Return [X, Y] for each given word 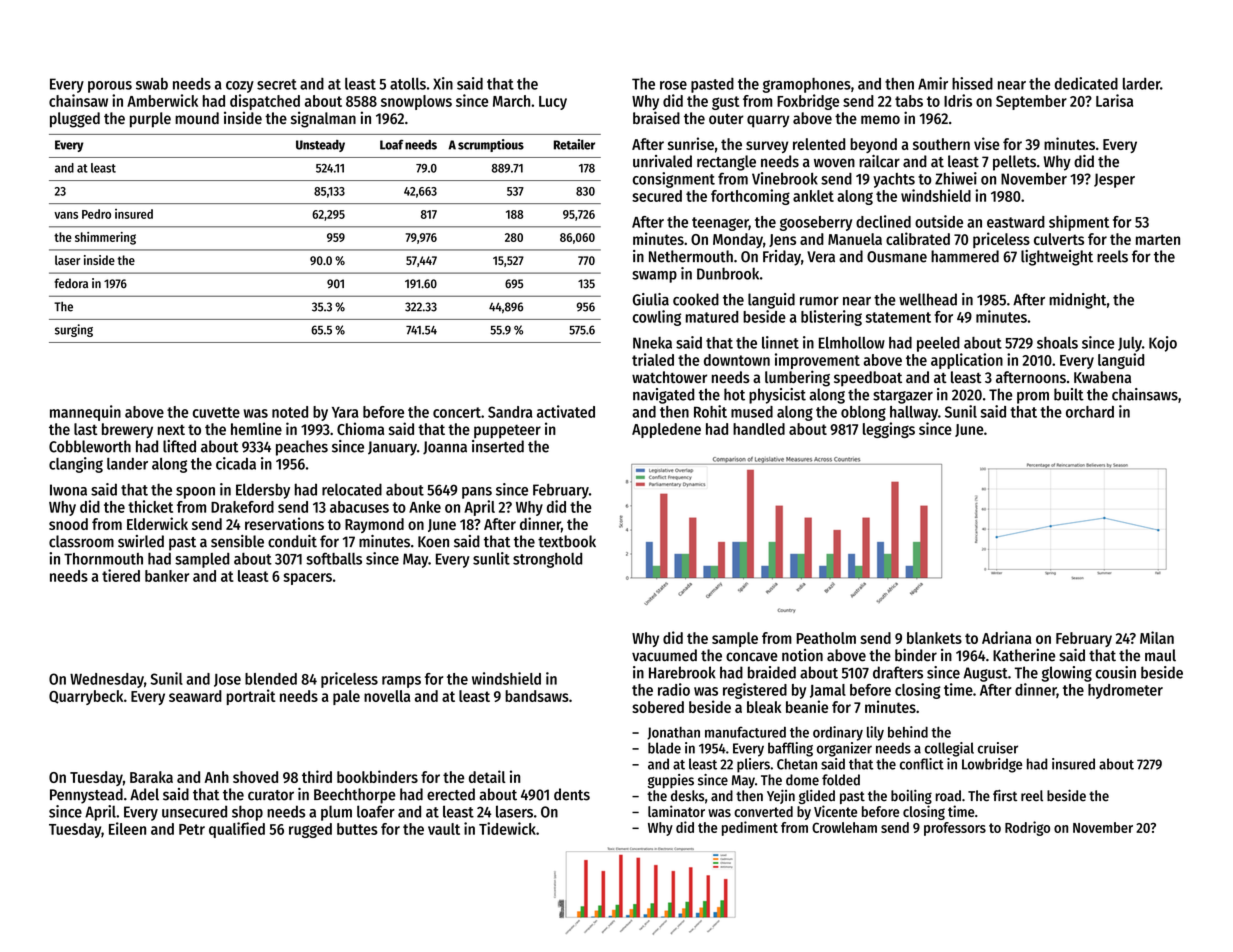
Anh [216, 777]
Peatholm [826, 638]
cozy [240, 87]
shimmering [105, 238]
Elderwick [157, 523]
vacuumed [664, 655]
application [967, 361]
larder [1141, 84]
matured [712, 317]
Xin [443, 83]
